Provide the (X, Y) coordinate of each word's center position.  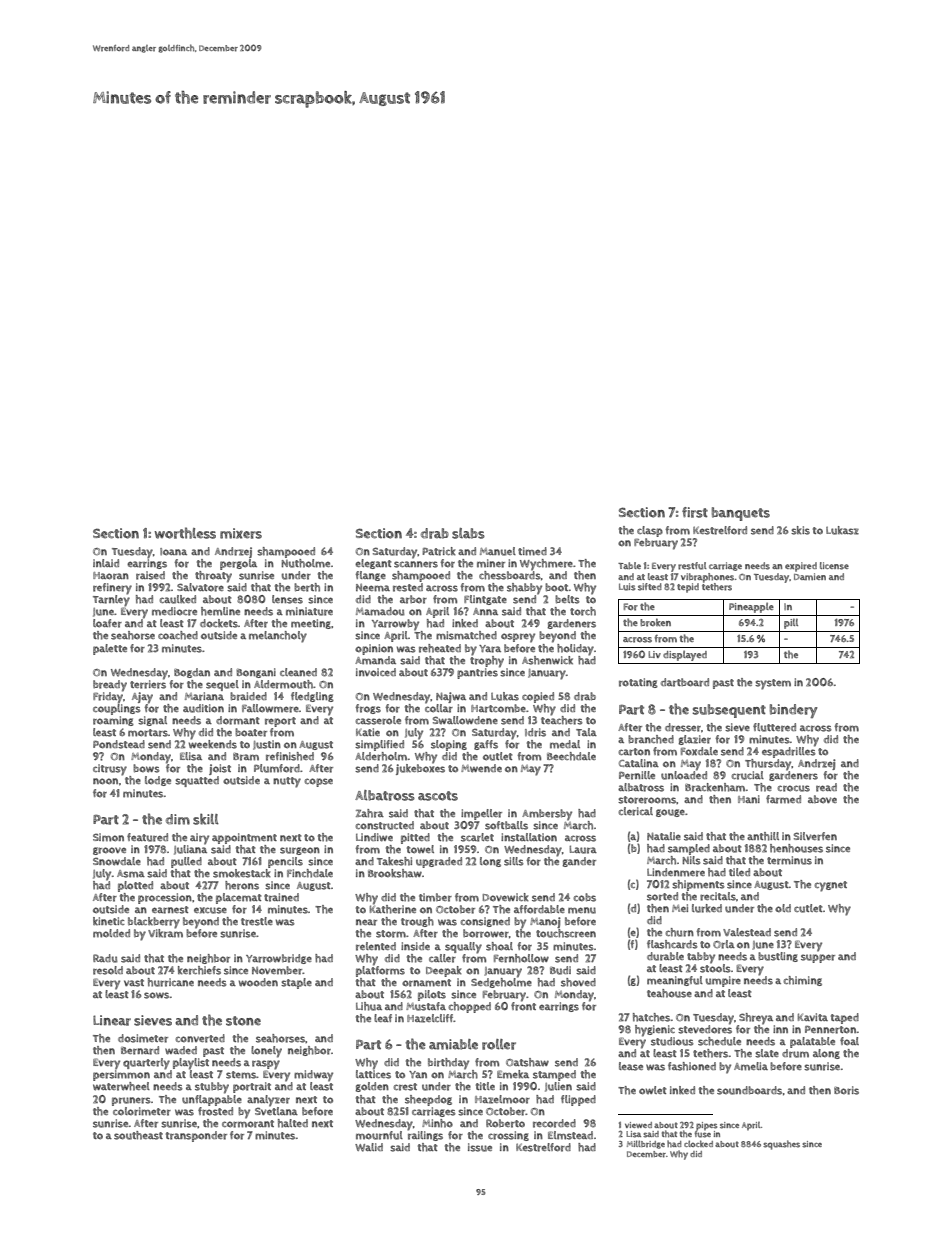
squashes (781, 1145)
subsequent (729, 711)
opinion (374, 649)
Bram (246, 757)
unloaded (684, 775)
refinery (112, 589)
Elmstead (570, 1135)
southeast (138, 1135)
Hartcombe (498, 708)
